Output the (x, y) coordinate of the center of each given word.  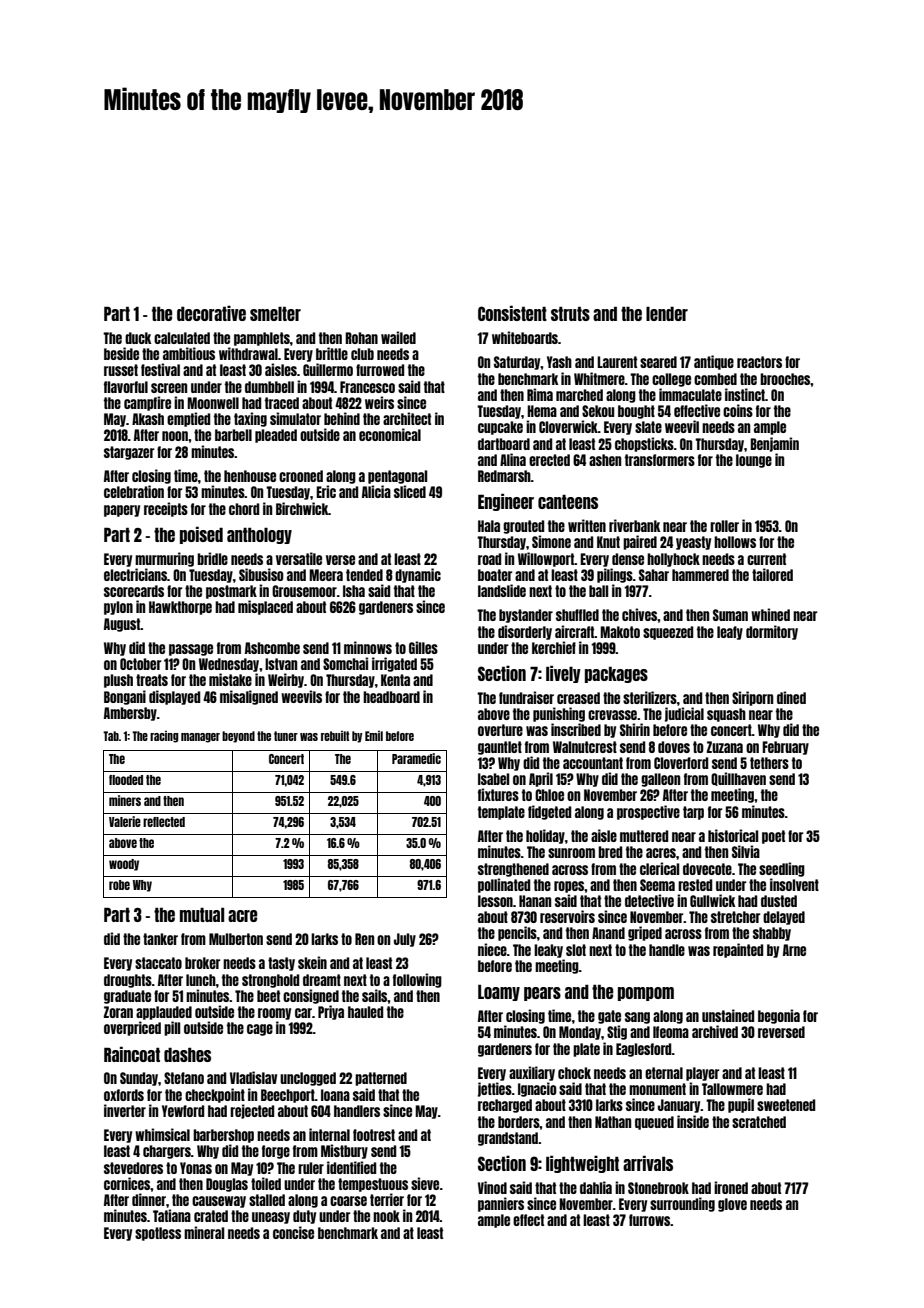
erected (549, 460)
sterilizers (650, 697)
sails (375, 995)
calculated (182, 338)
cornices (127, 1183)
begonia (779, 1016)
